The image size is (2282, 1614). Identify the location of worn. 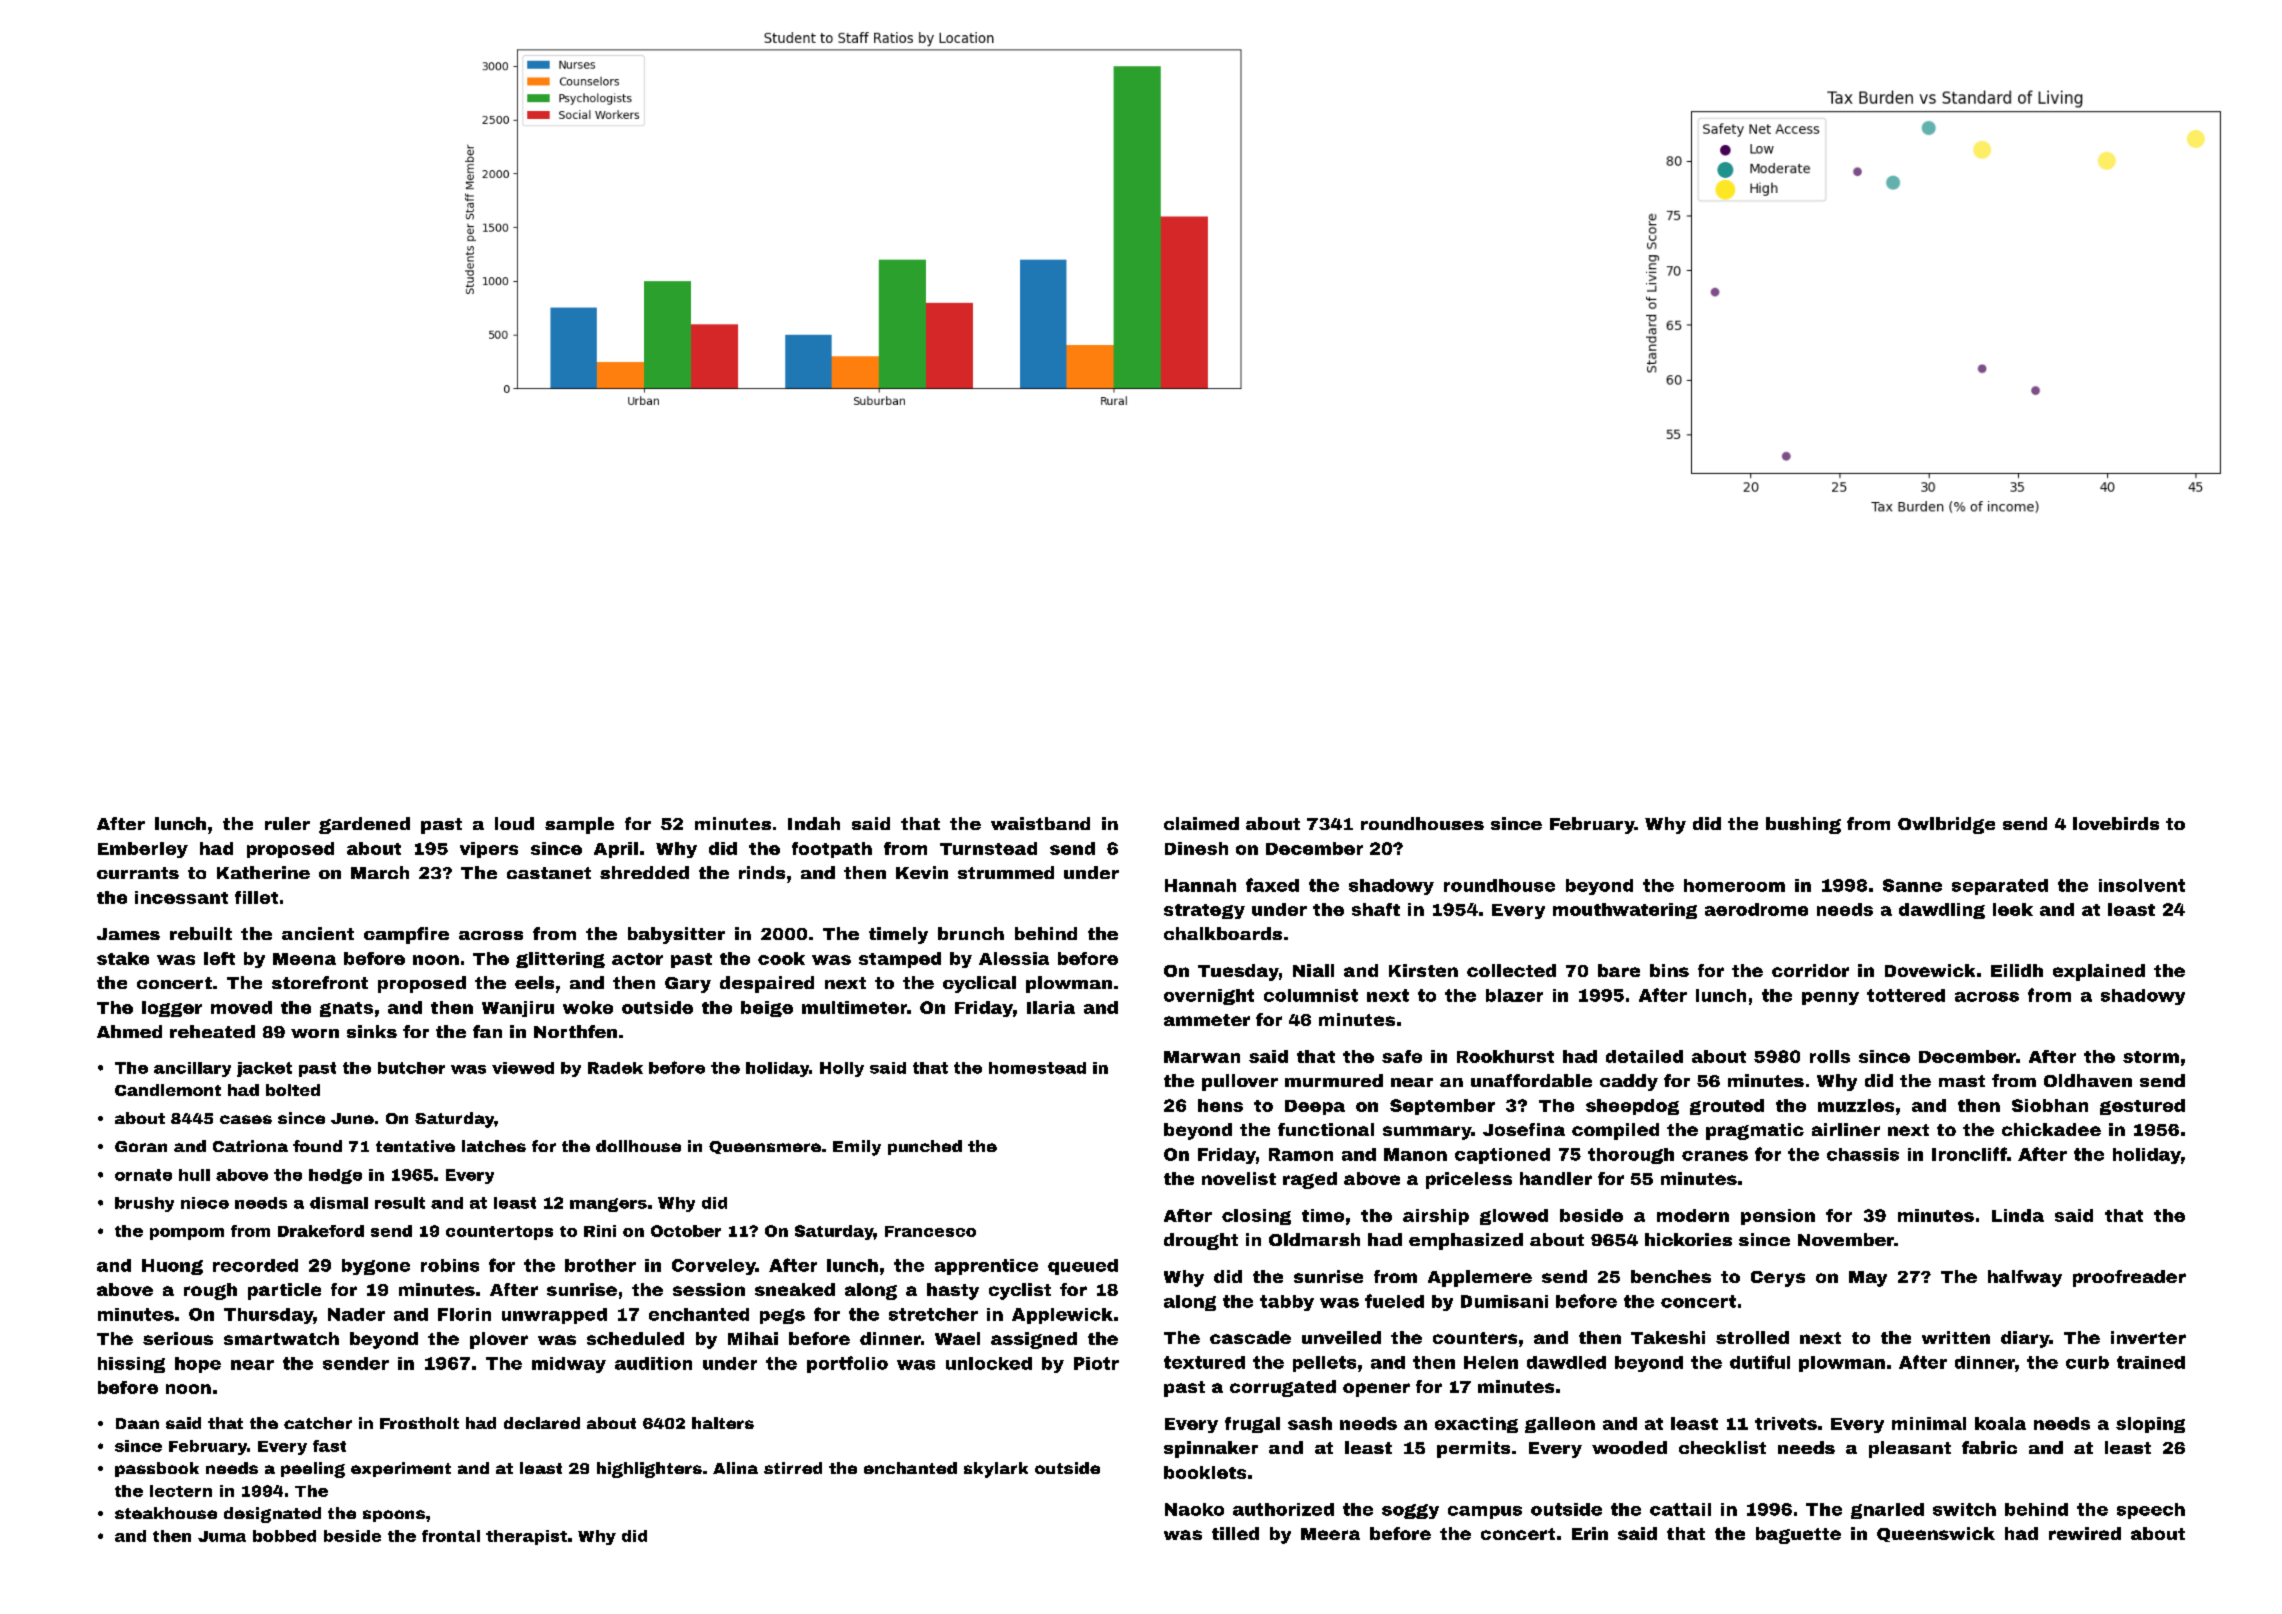
(315, 1033).
